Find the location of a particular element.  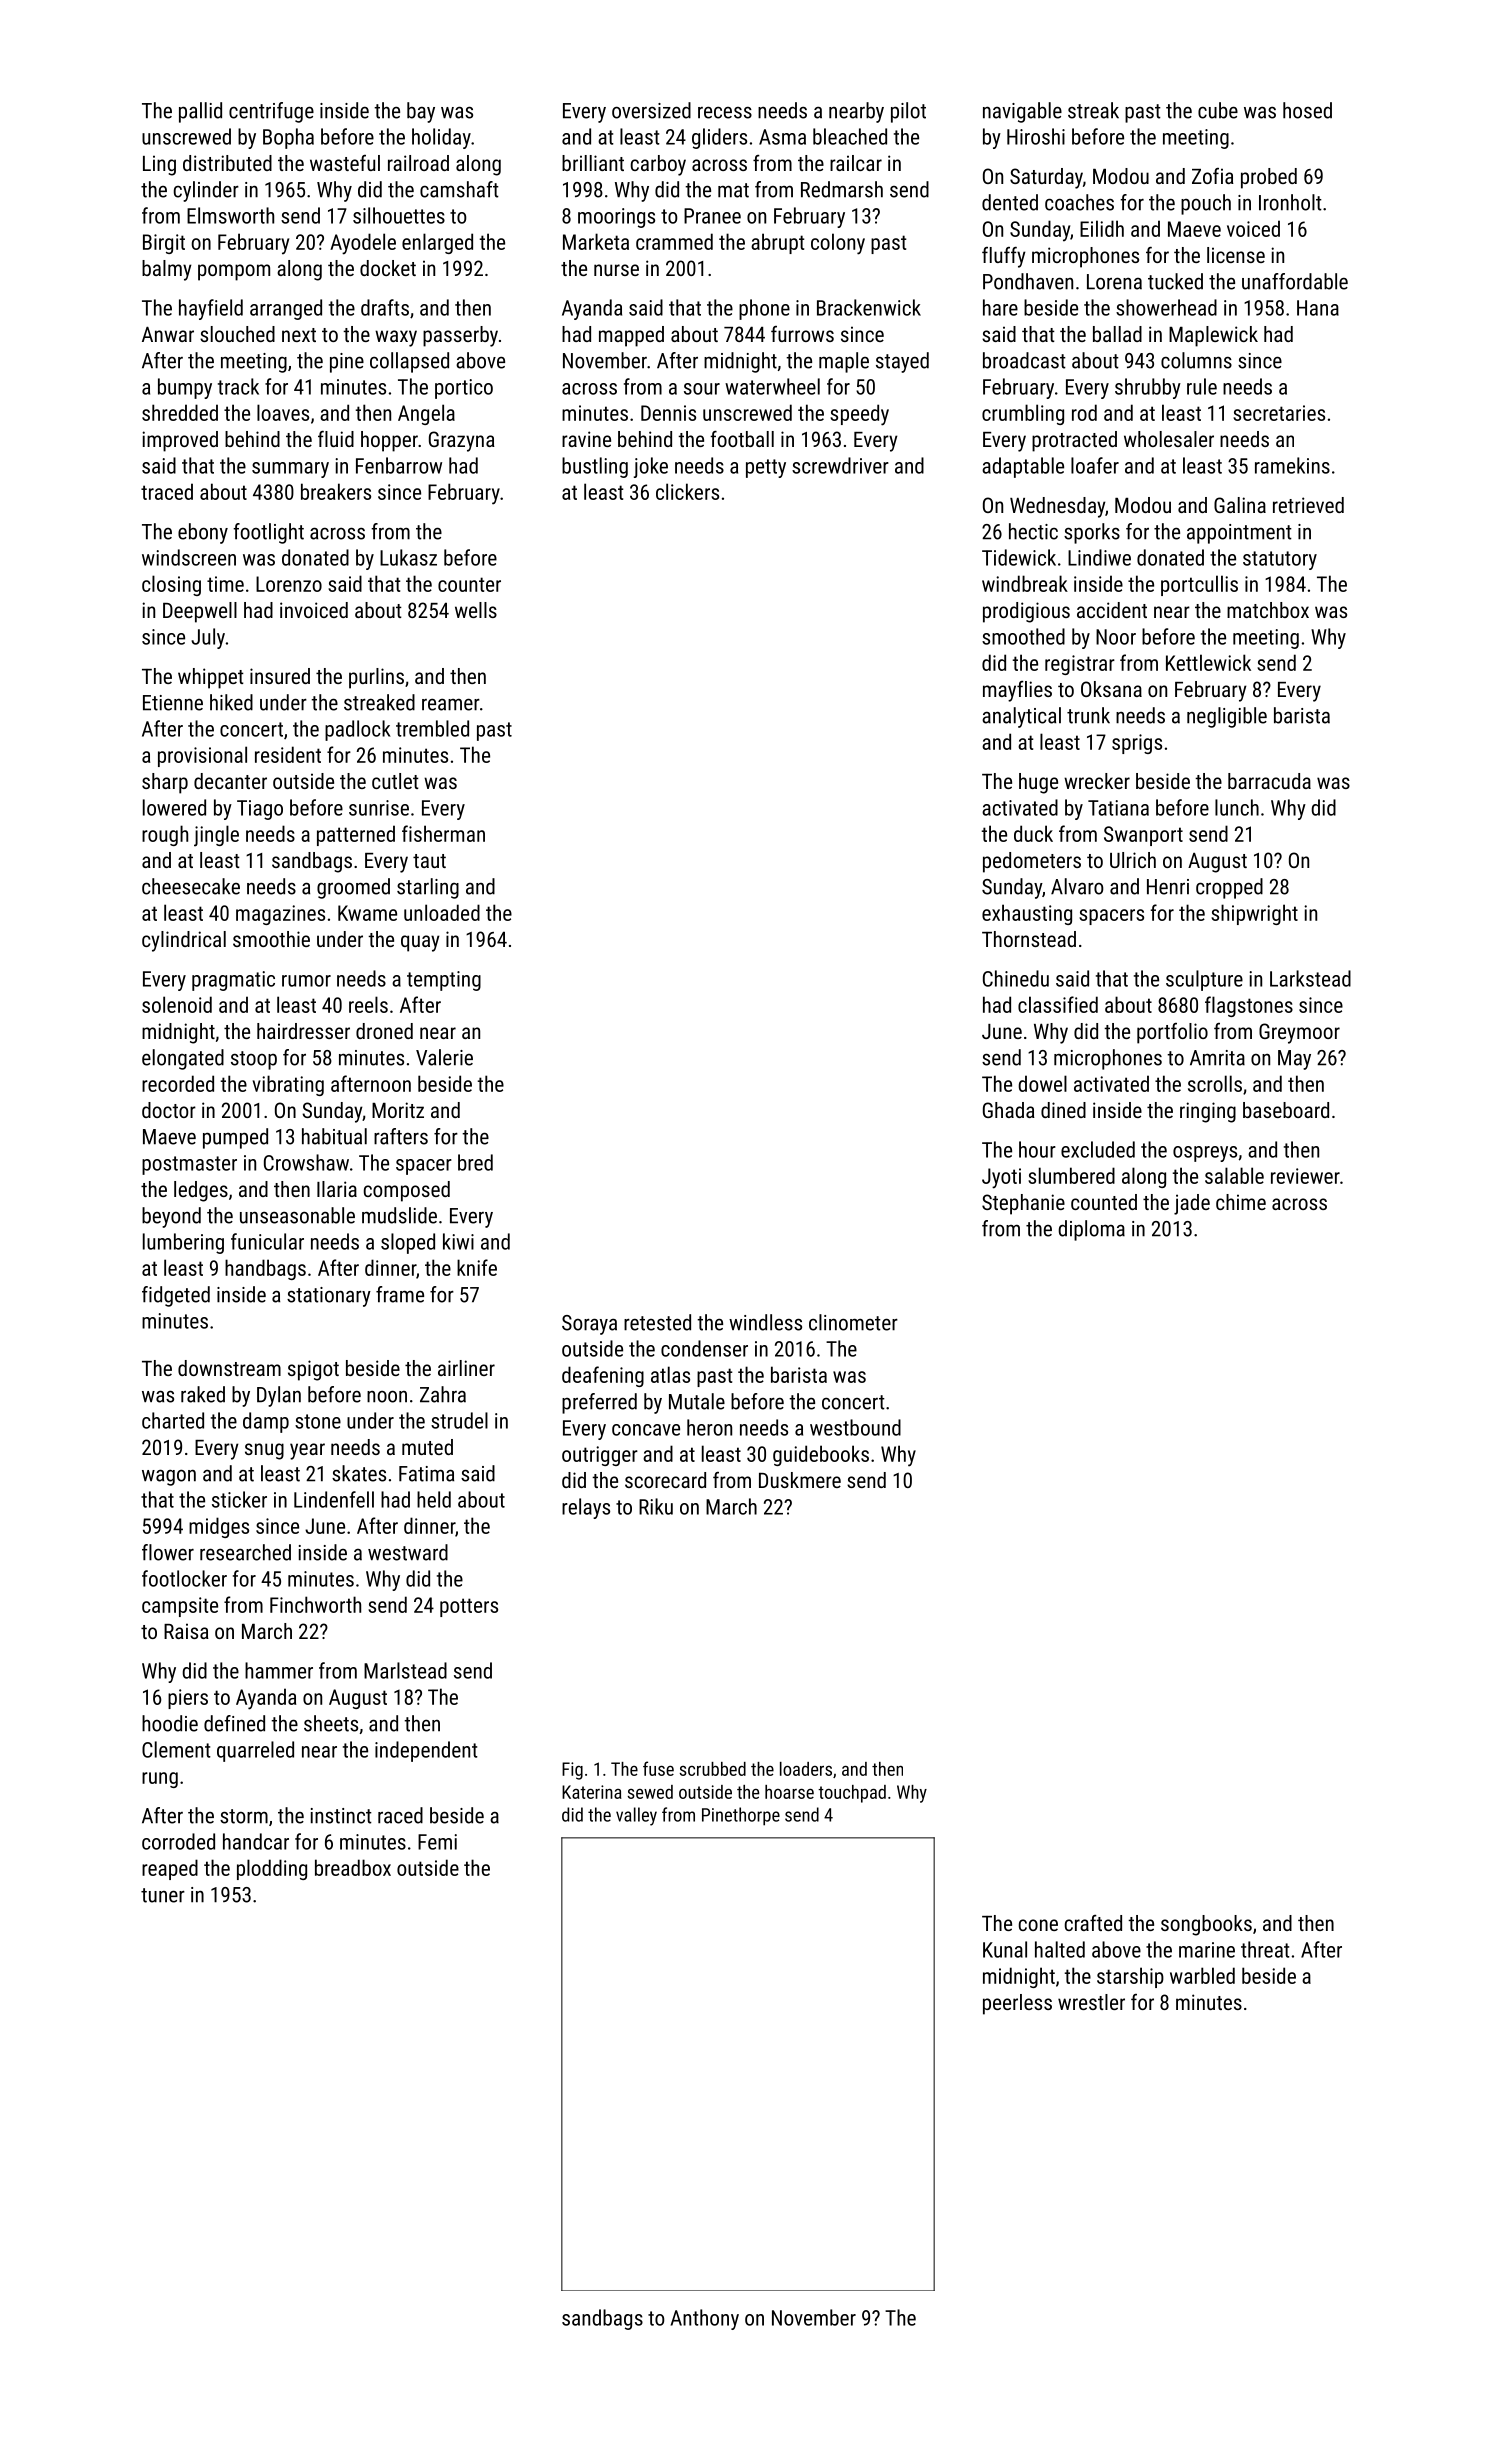

coaches is located at coordinates (1079, 202).
